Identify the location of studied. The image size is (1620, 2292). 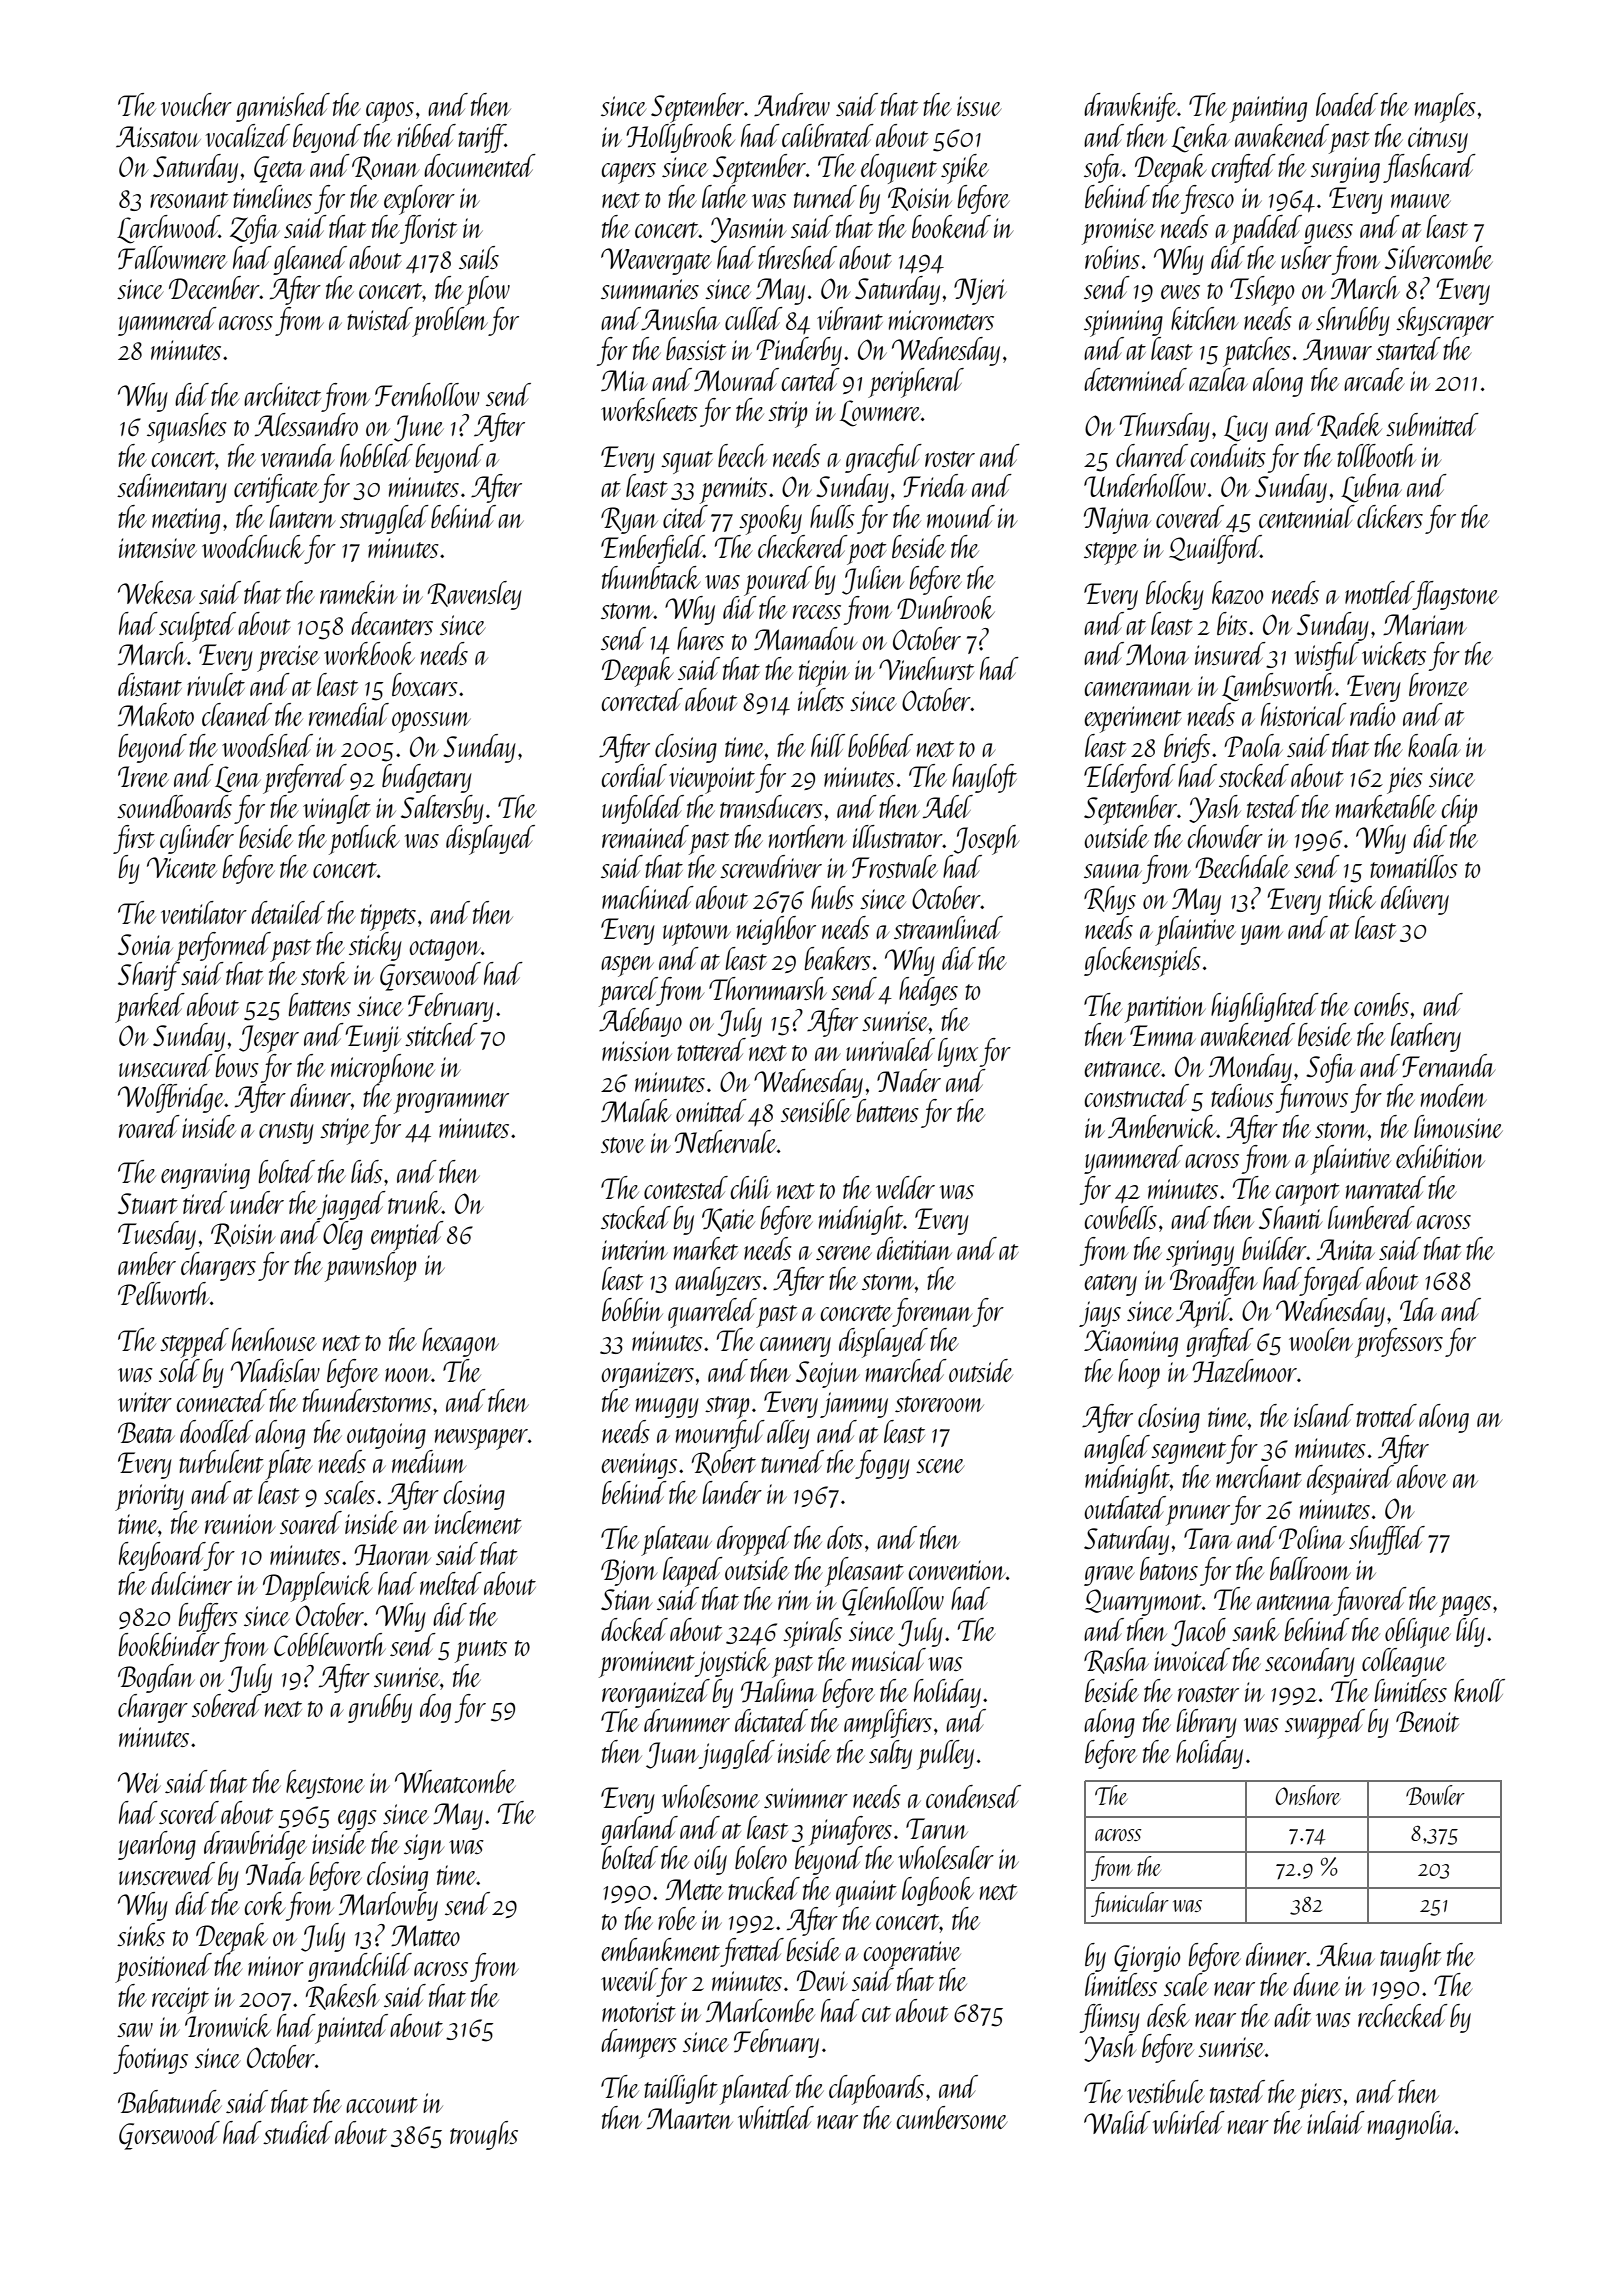
(298, 2132).
